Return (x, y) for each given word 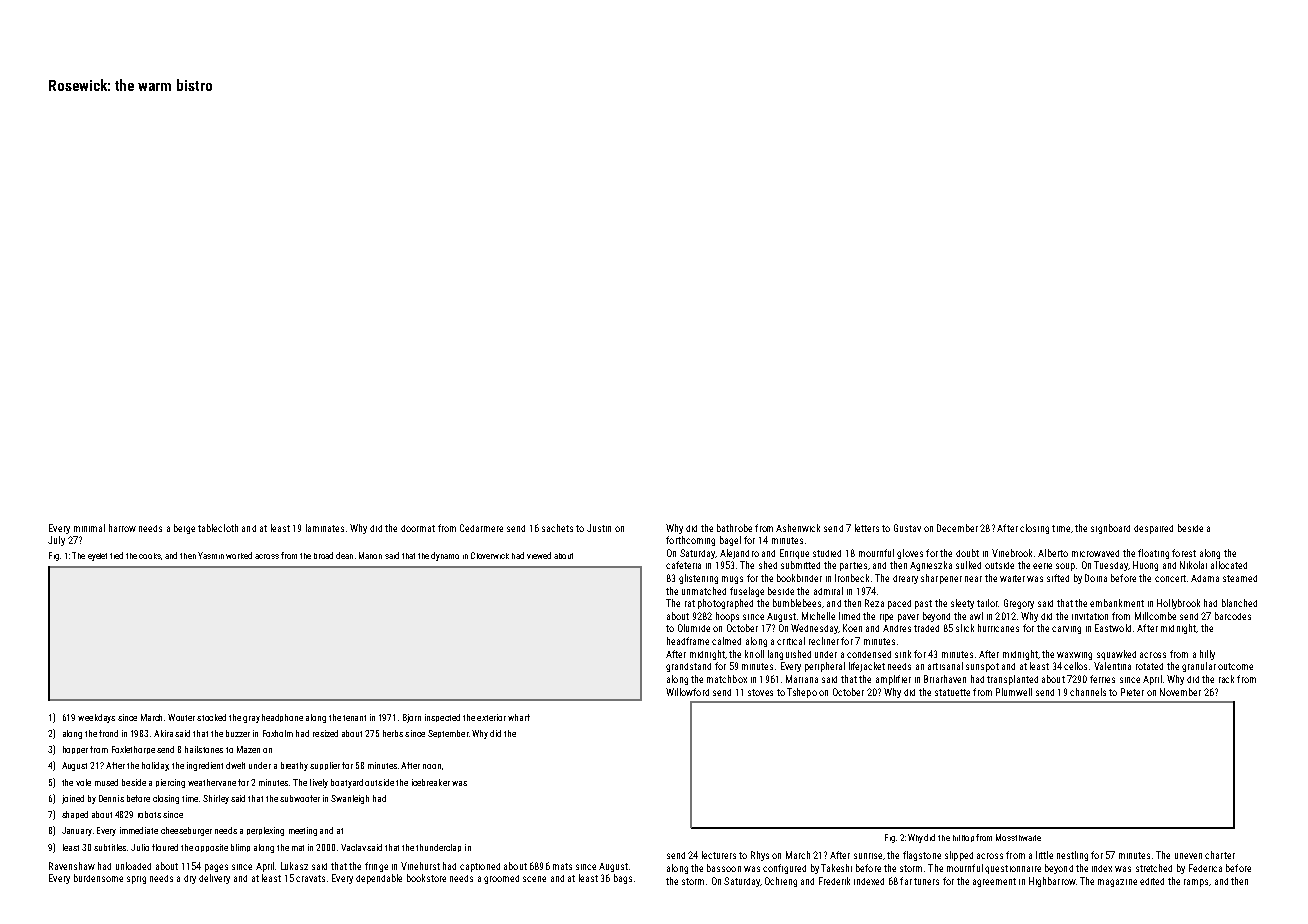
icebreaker (431, 782)
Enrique (794, 554)
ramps (1196, 883)
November (1180, 692)
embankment (1117, 603)
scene (534, 879)
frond (108, 733)
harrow (122, 528)
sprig (136, 880)
